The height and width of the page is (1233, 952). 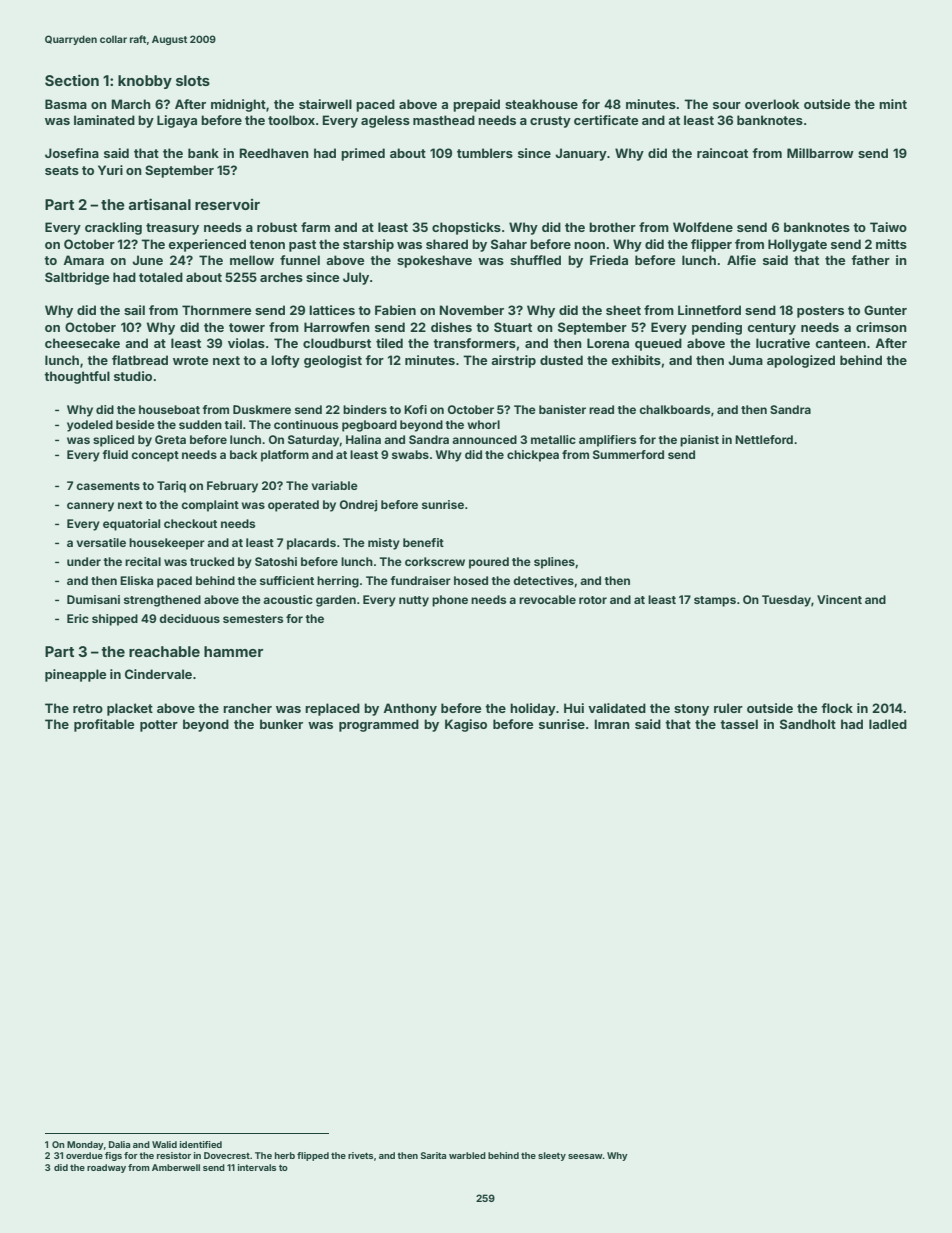 I want to click on mint, so click(x=893, y=104).
